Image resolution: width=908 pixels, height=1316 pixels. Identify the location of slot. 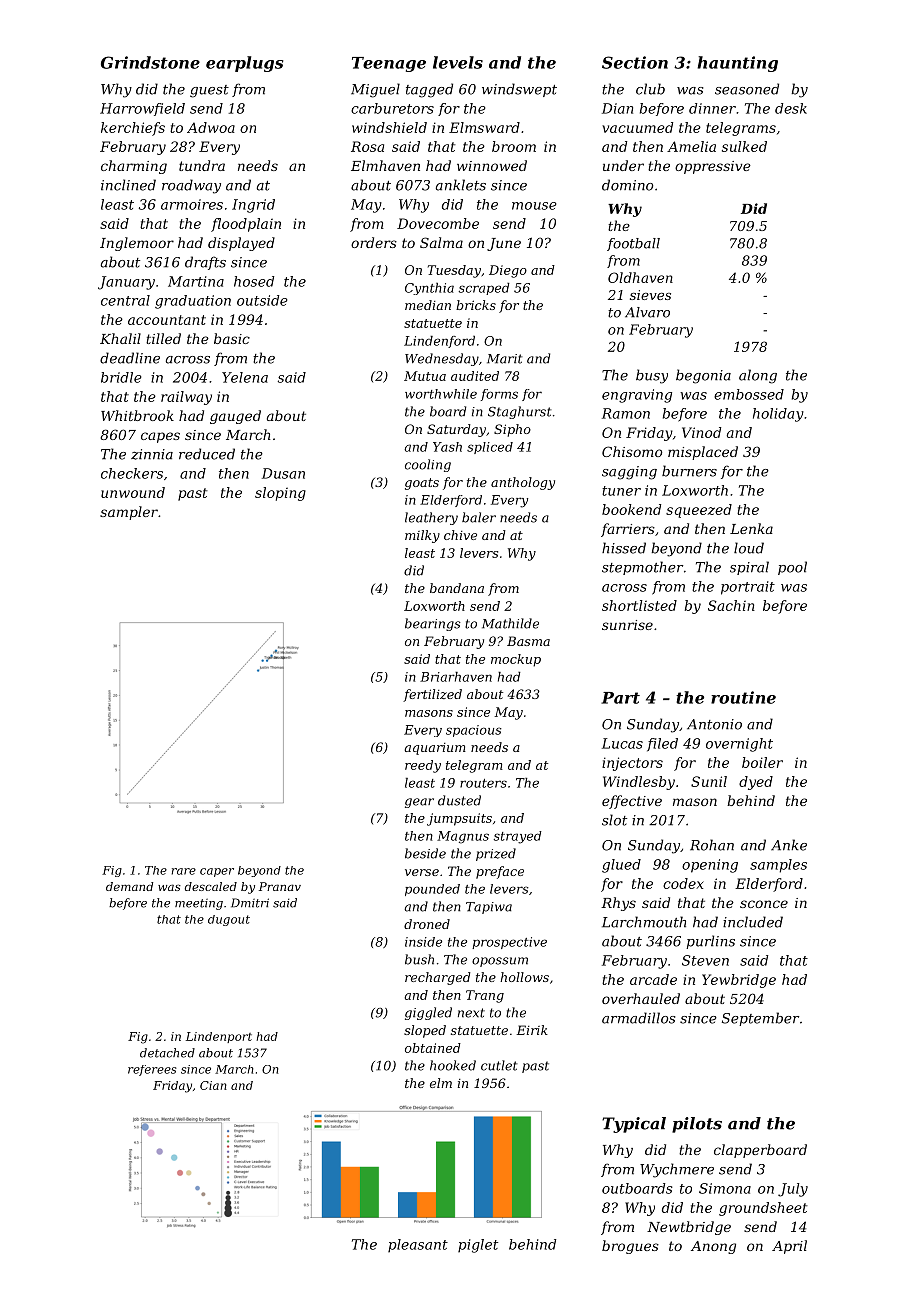
(614, 820).
